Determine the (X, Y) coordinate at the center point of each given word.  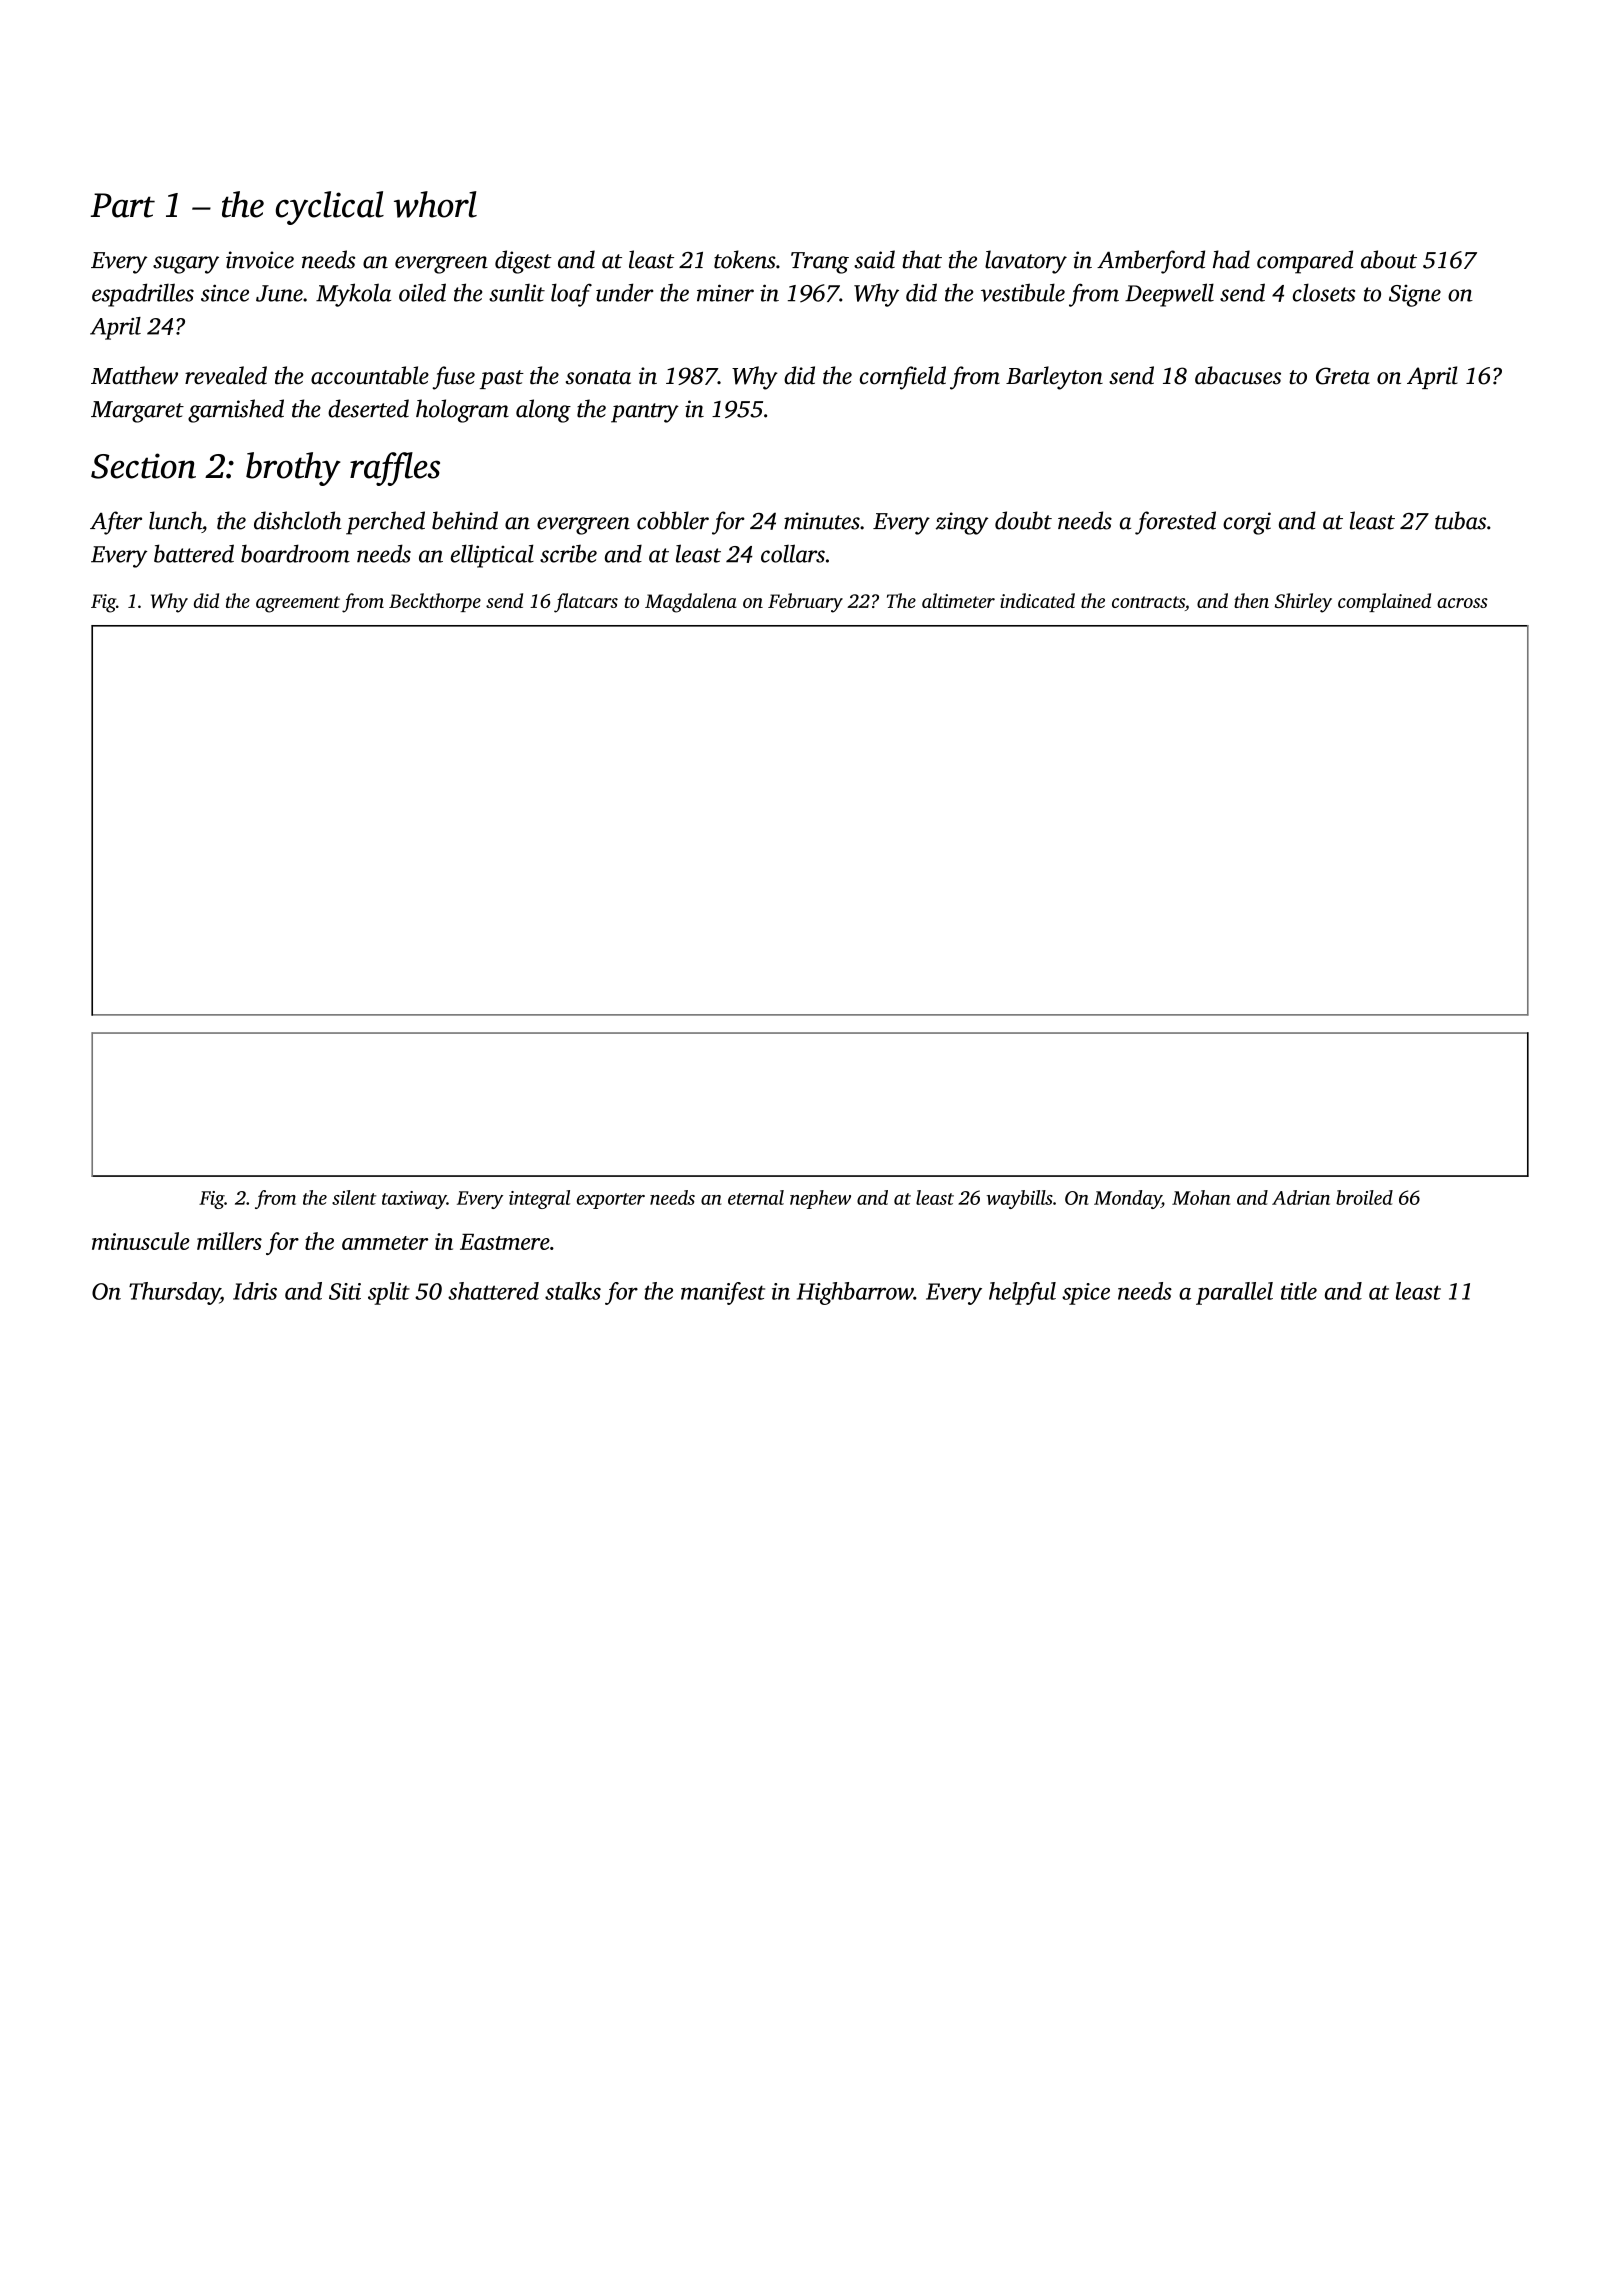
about (1389, 259)
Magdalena (691, 603)
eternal (756, 1197)
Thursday (174, 1293)
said (874, 259)
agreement (298, 604)
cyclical (330, 208)
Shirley (1303, 603)
